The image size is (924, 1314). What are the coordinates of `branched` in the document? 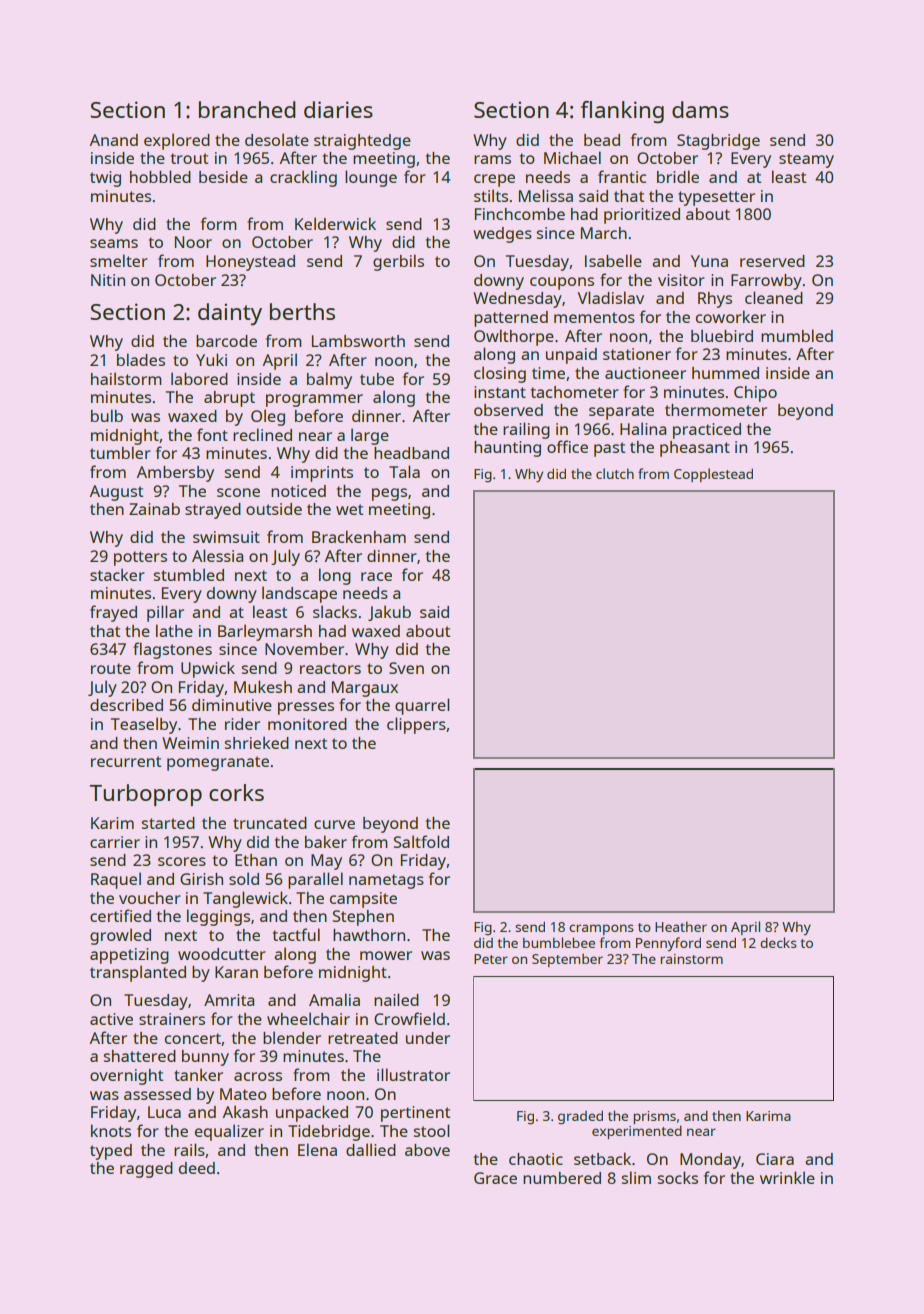 It's located at (247, 109).
